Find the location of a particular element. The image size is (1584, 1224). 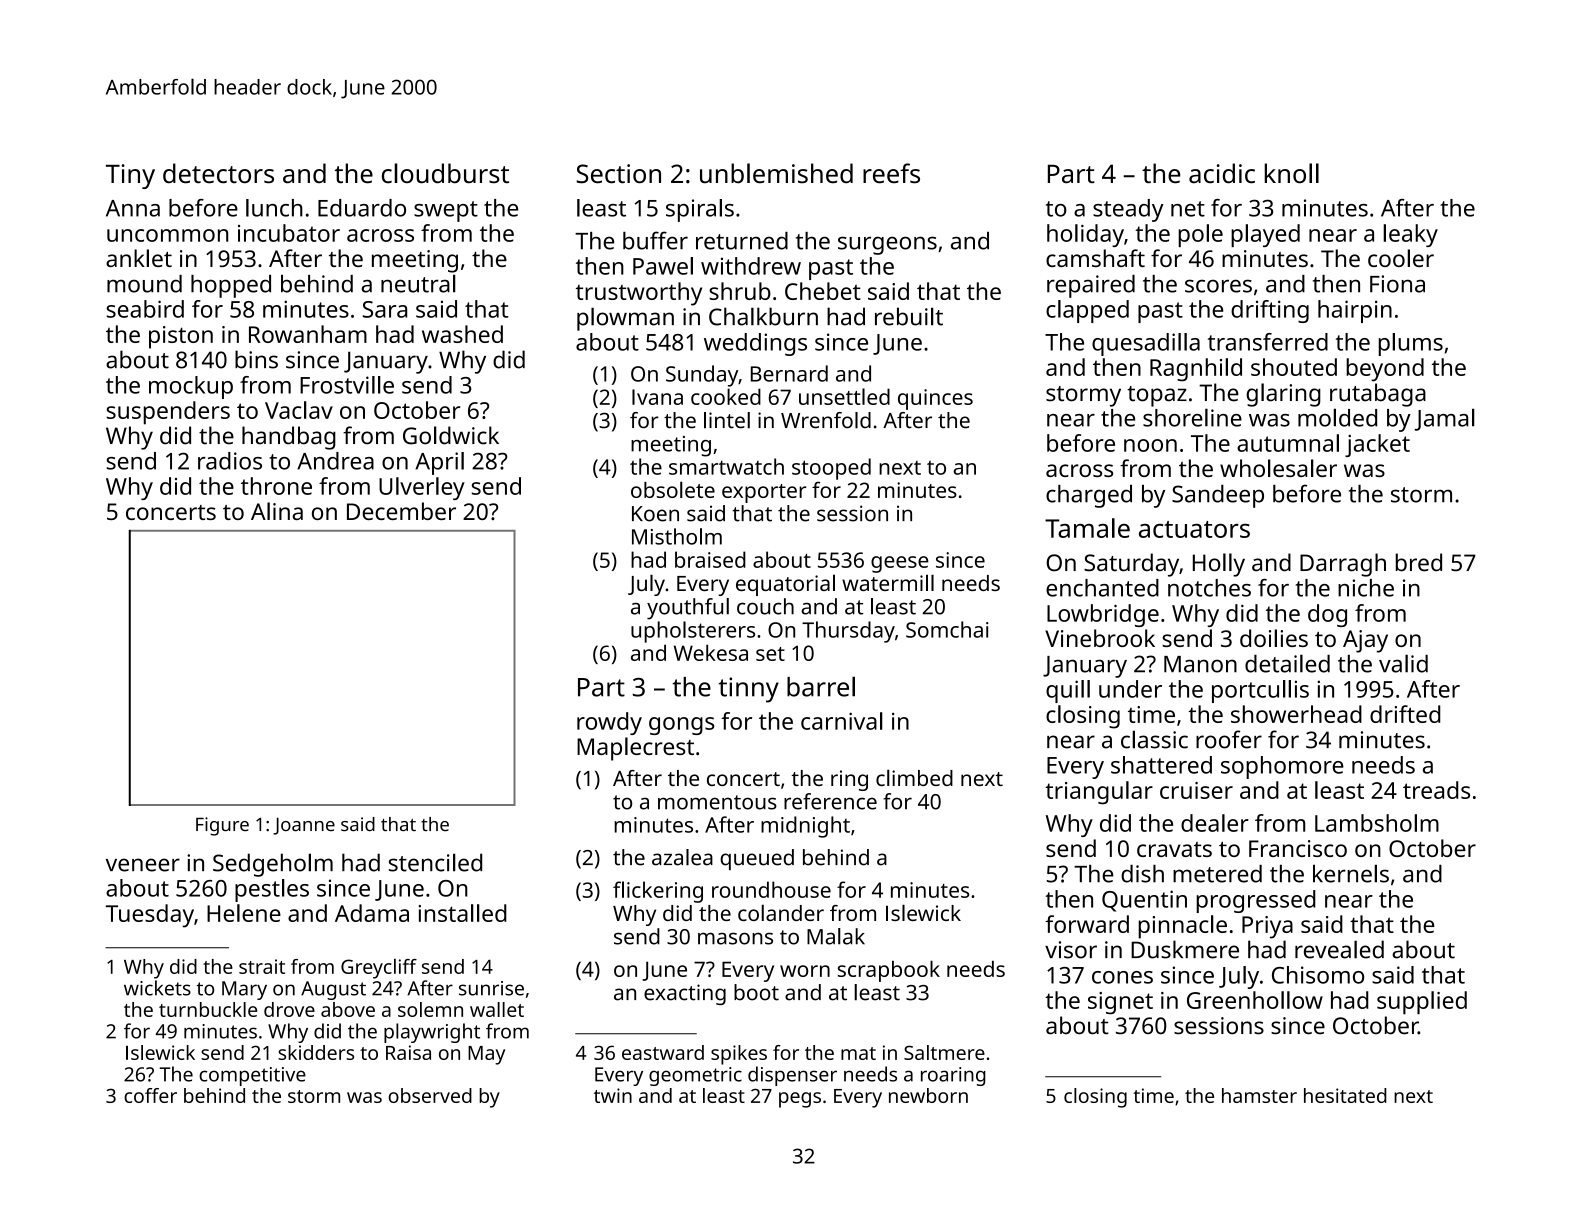

knoll is located at coordinates (1292, 173).
